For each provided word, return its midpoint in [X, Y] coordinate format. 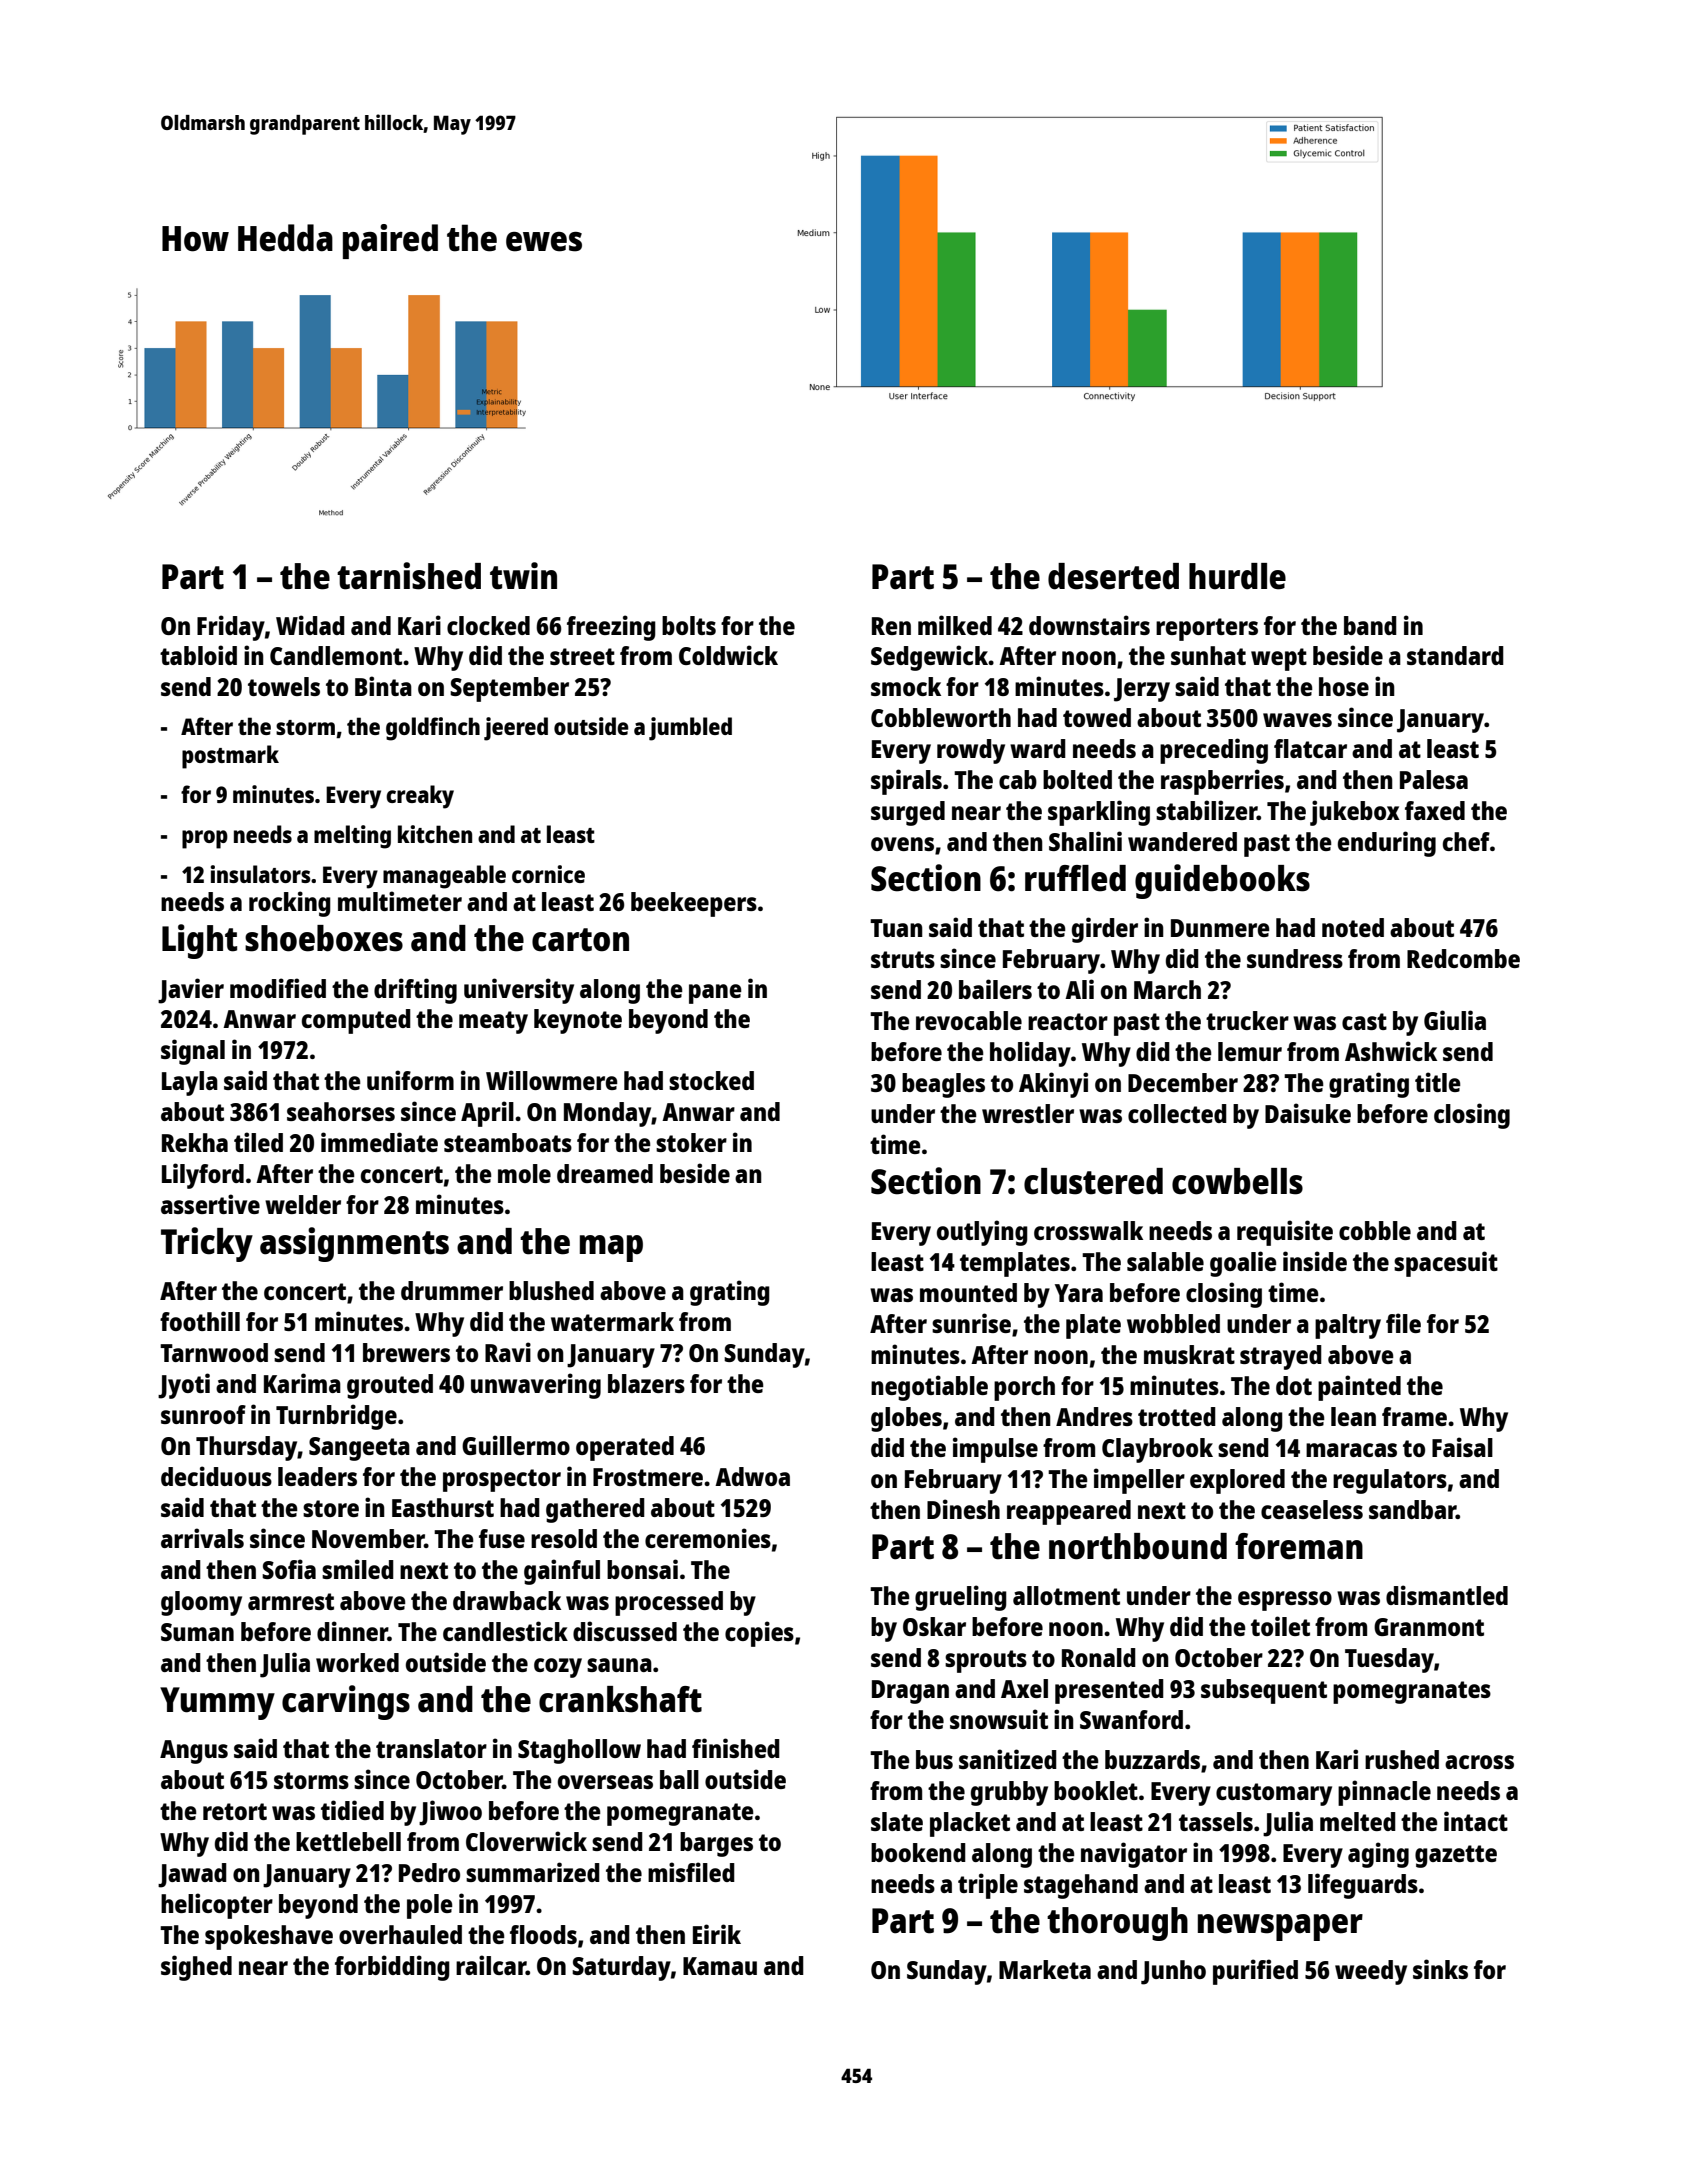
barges [716, 1844]
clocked [488, 625]
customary [1274, 1794]
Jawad [192, 1875]
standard [1455, 655]
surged [908, 813]
